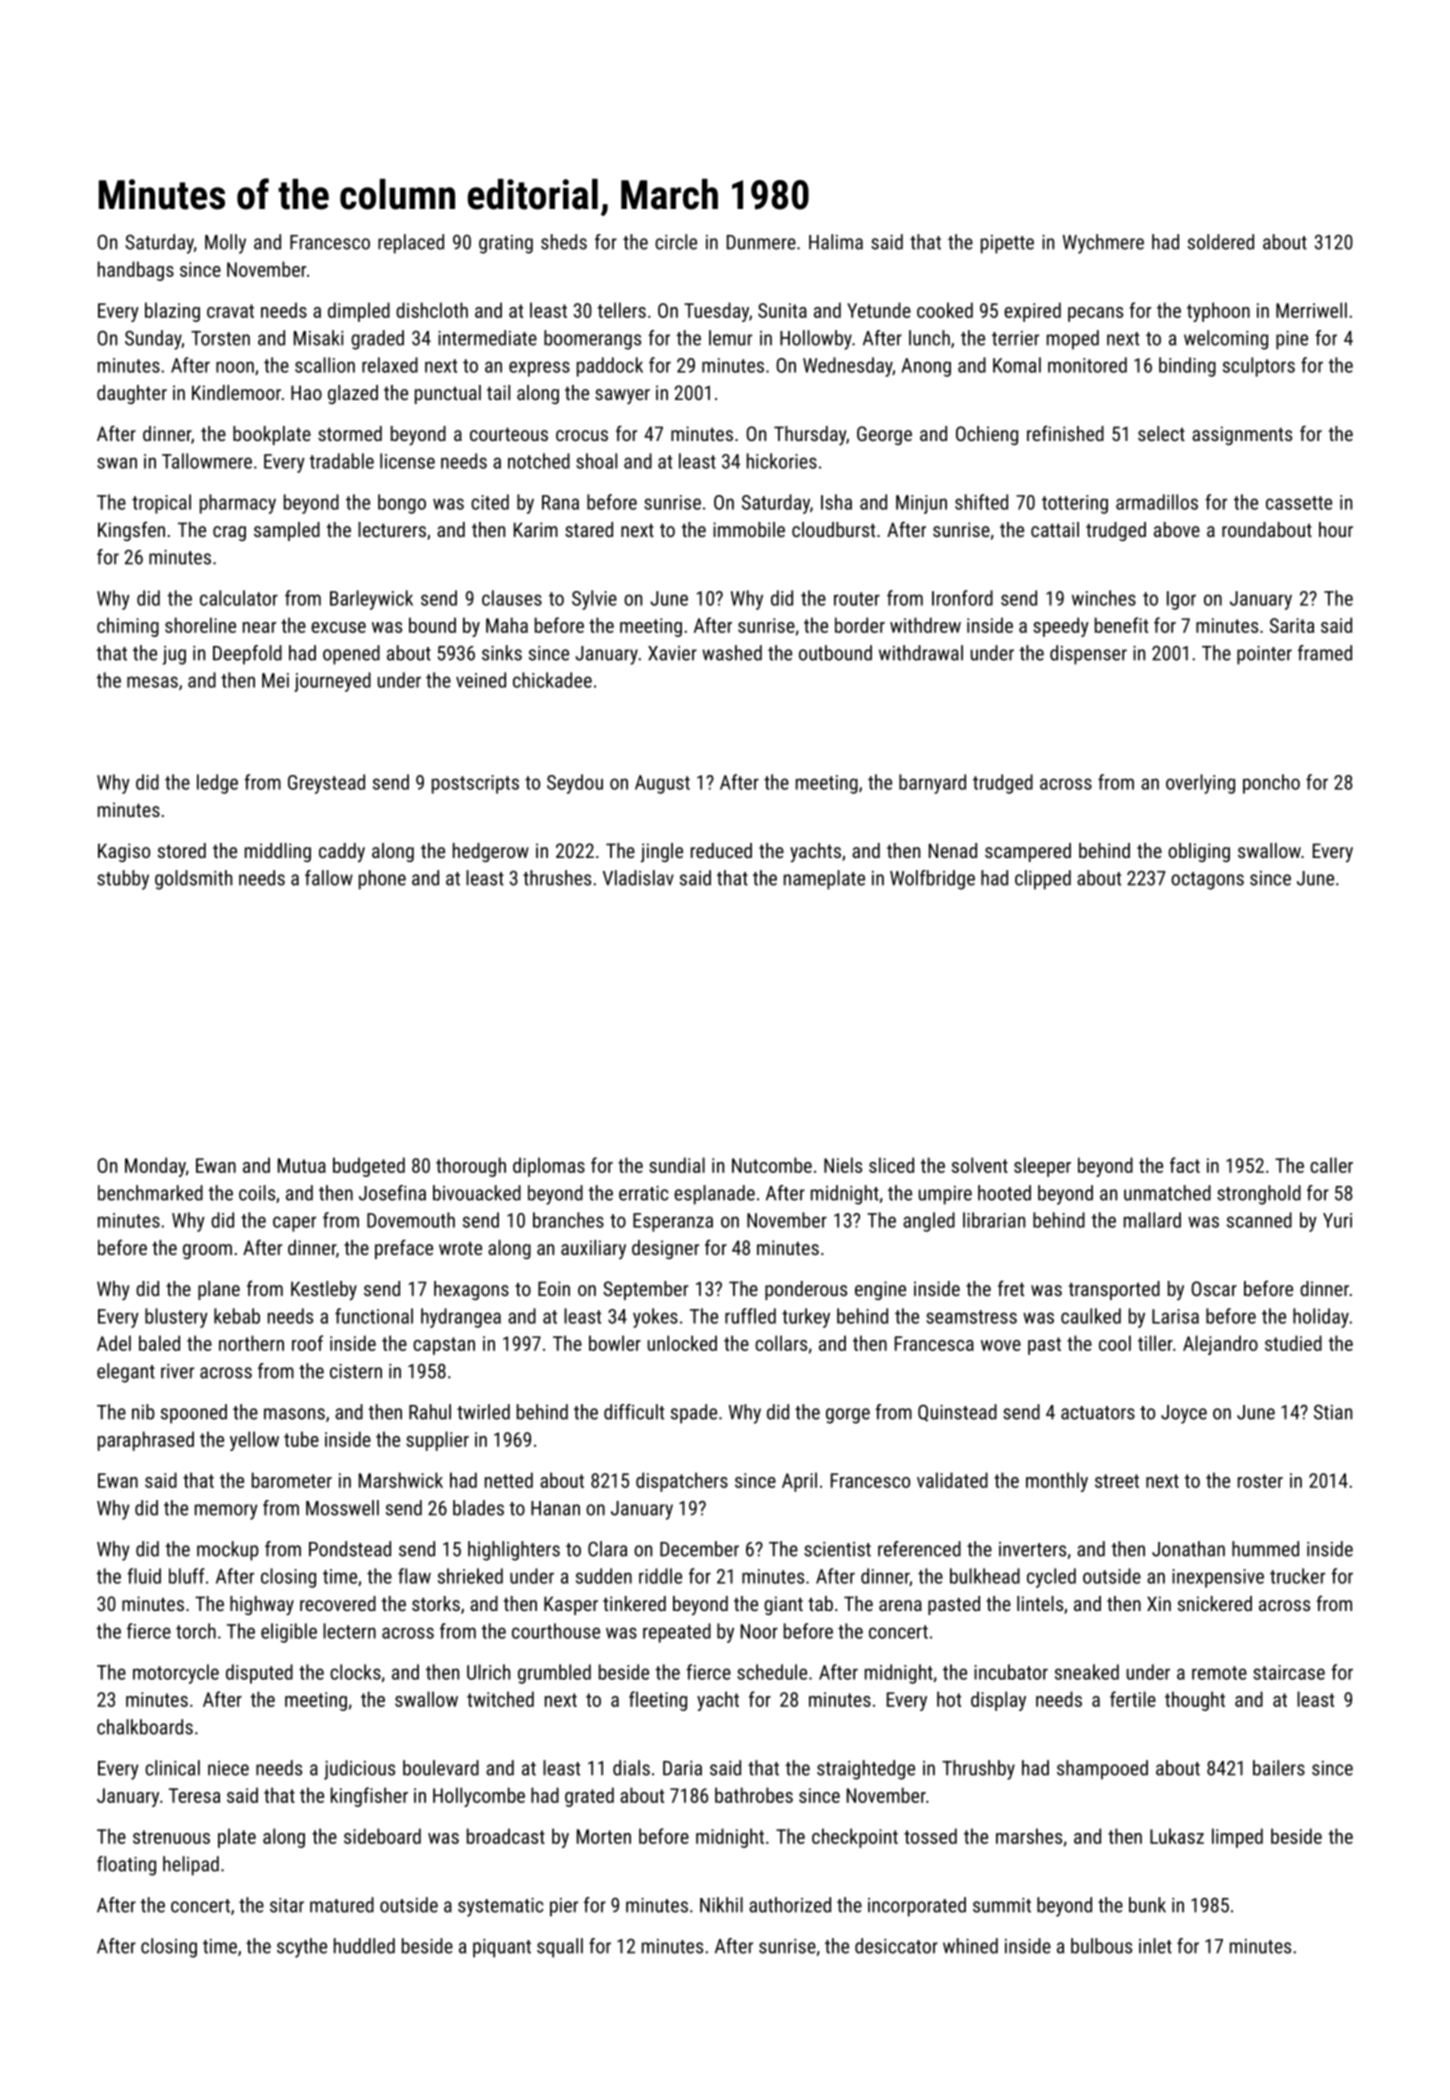 This screenshot has width=1450, height=2100. Describe the element at coordinates (891, 1165) in the screenshot. I see `sliced` at that location.
